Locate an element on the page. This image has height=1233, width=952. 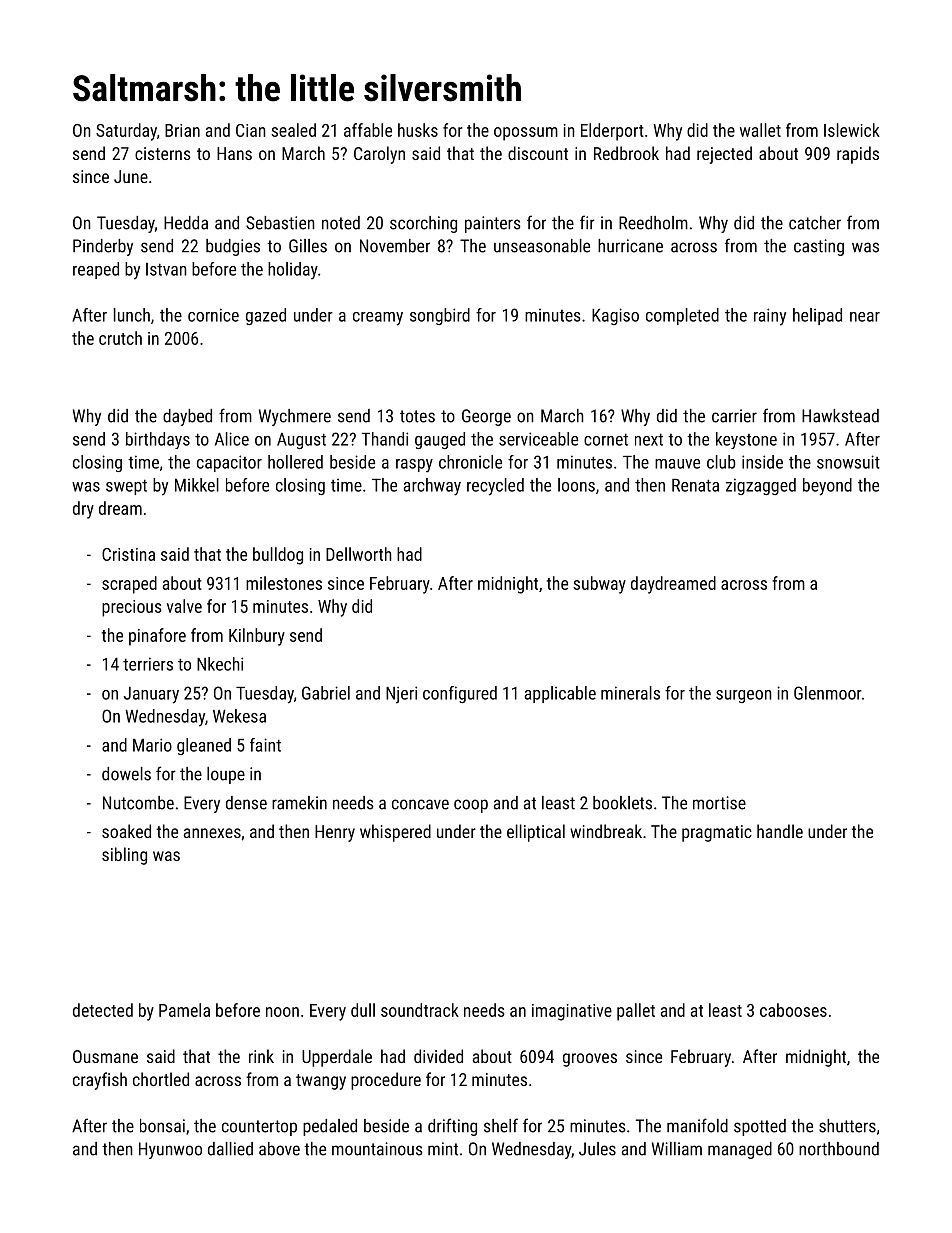
whispered is located at coordinates (395, 833).
